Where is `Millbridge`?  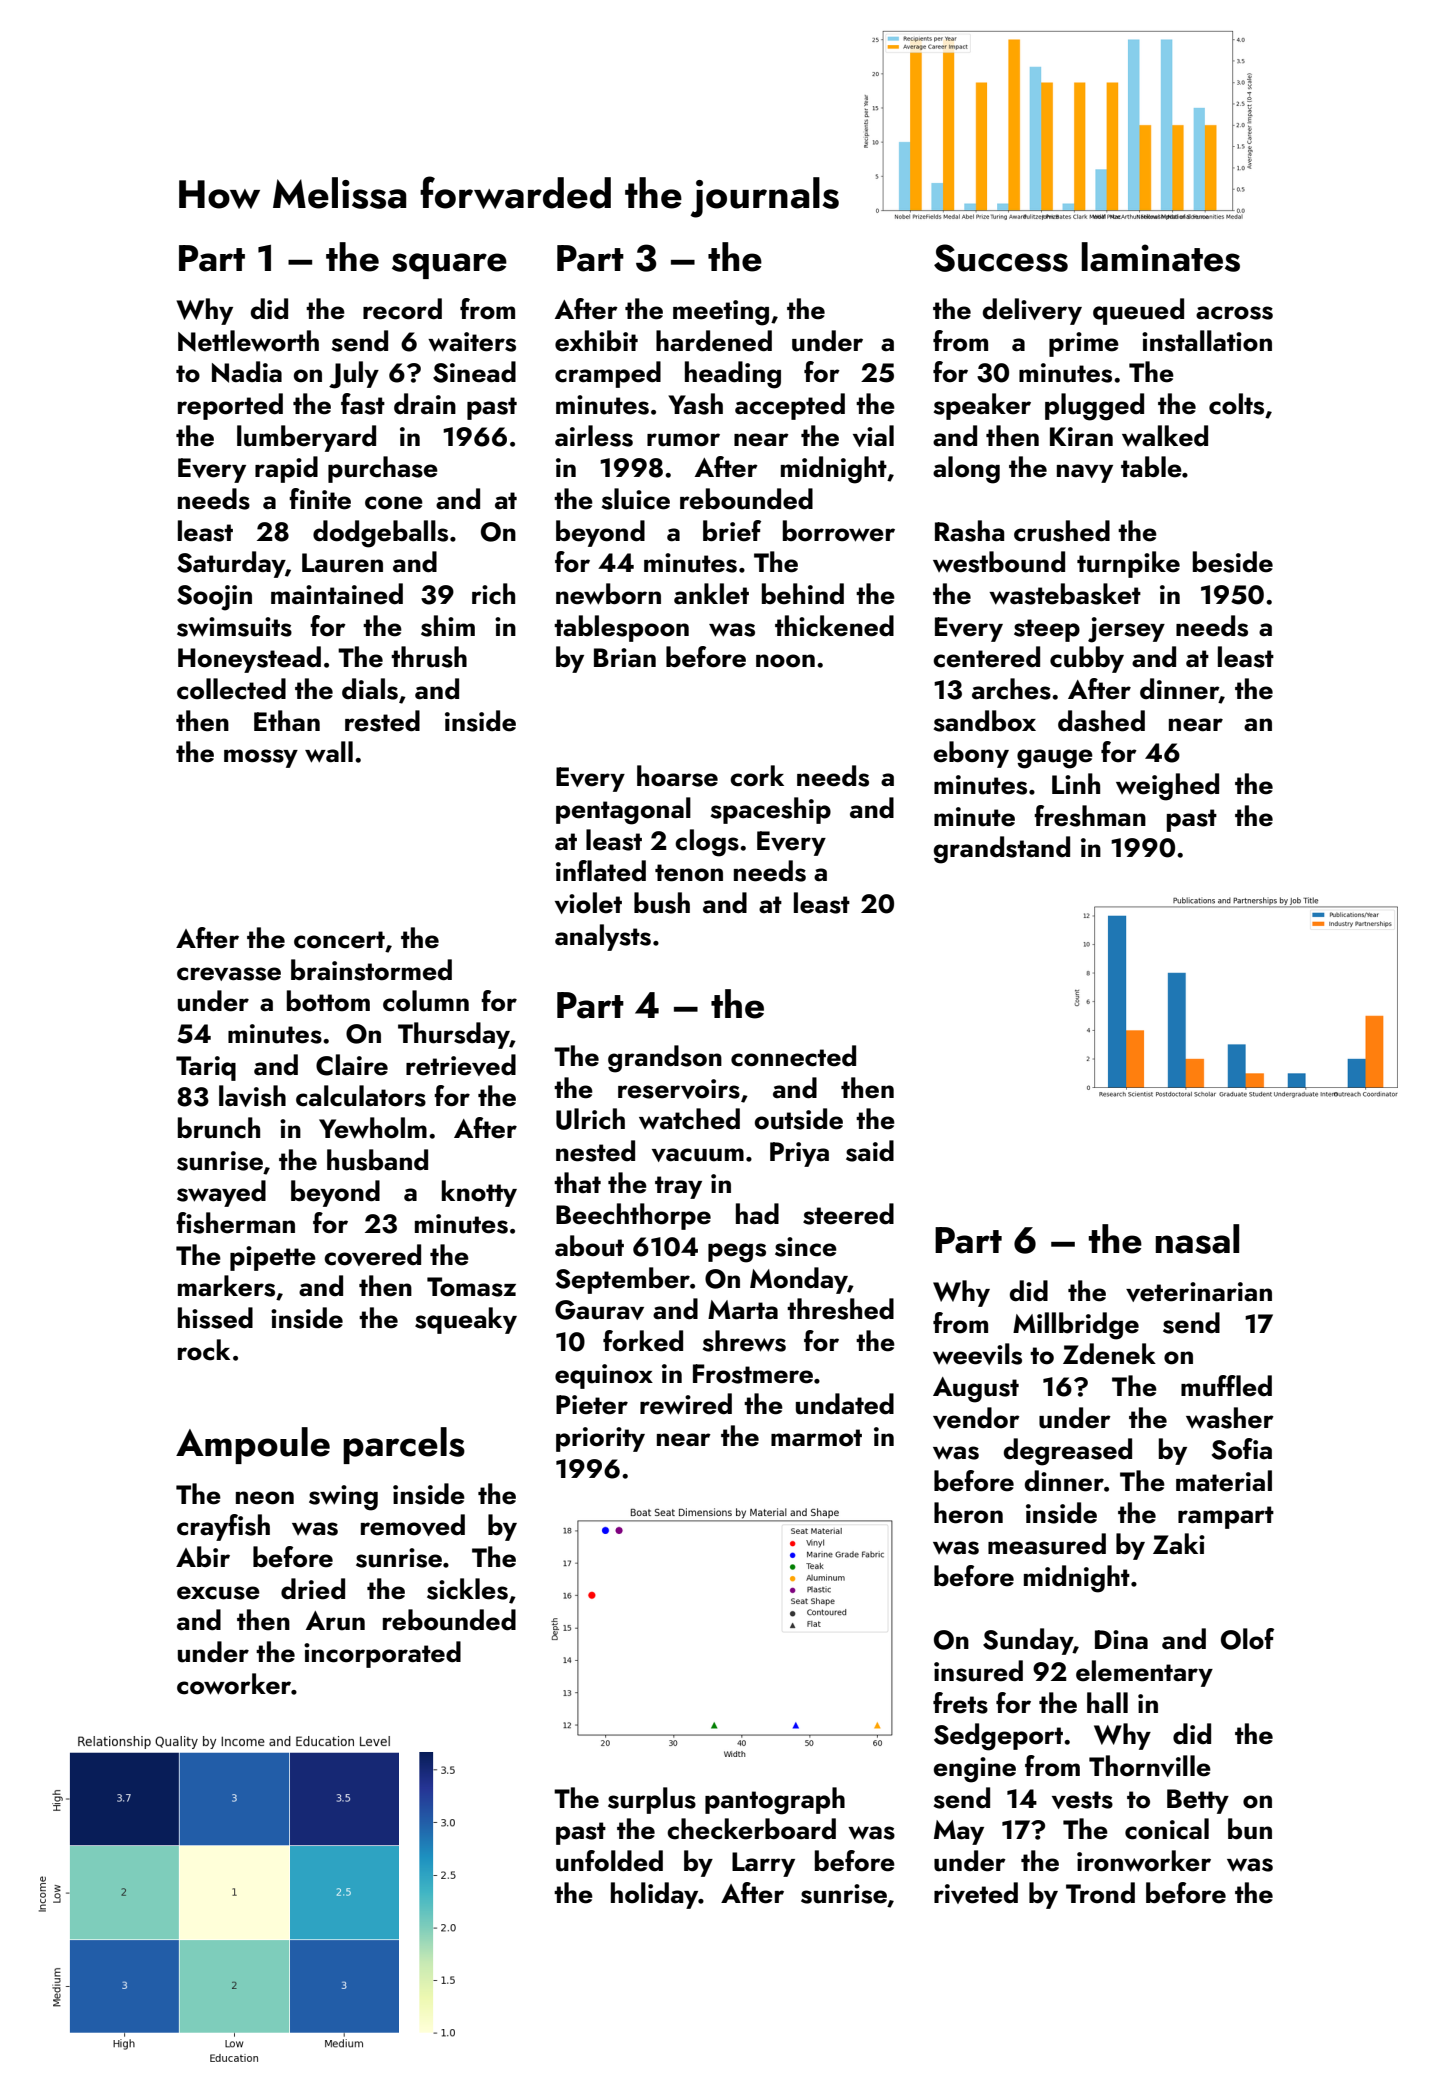 Millbridge is located at coordinates (1076, 1326).
